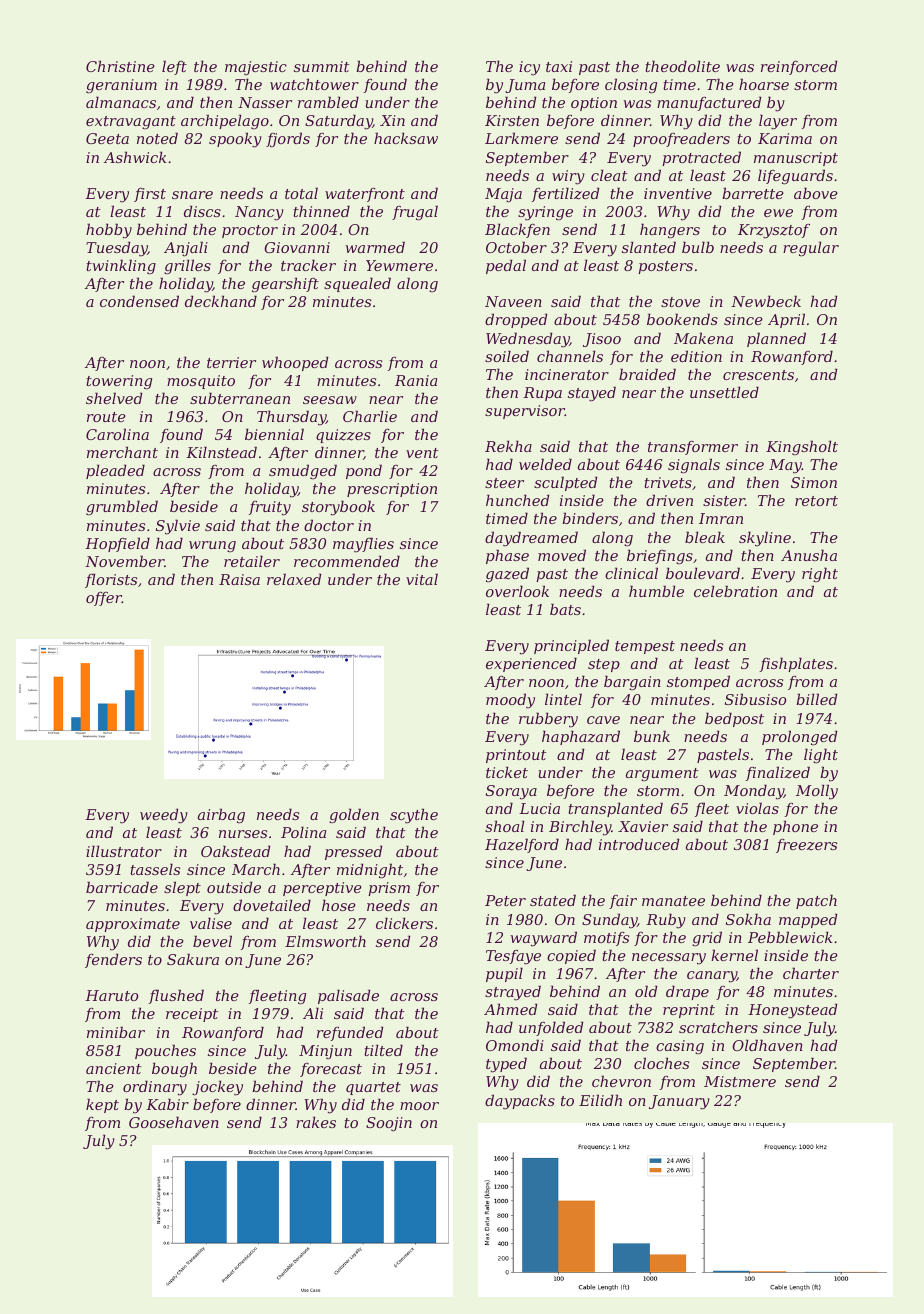 The image size is (924, 1314). Describe the element at coordinates (422, 579) in the document. I see `vital` at that location.
